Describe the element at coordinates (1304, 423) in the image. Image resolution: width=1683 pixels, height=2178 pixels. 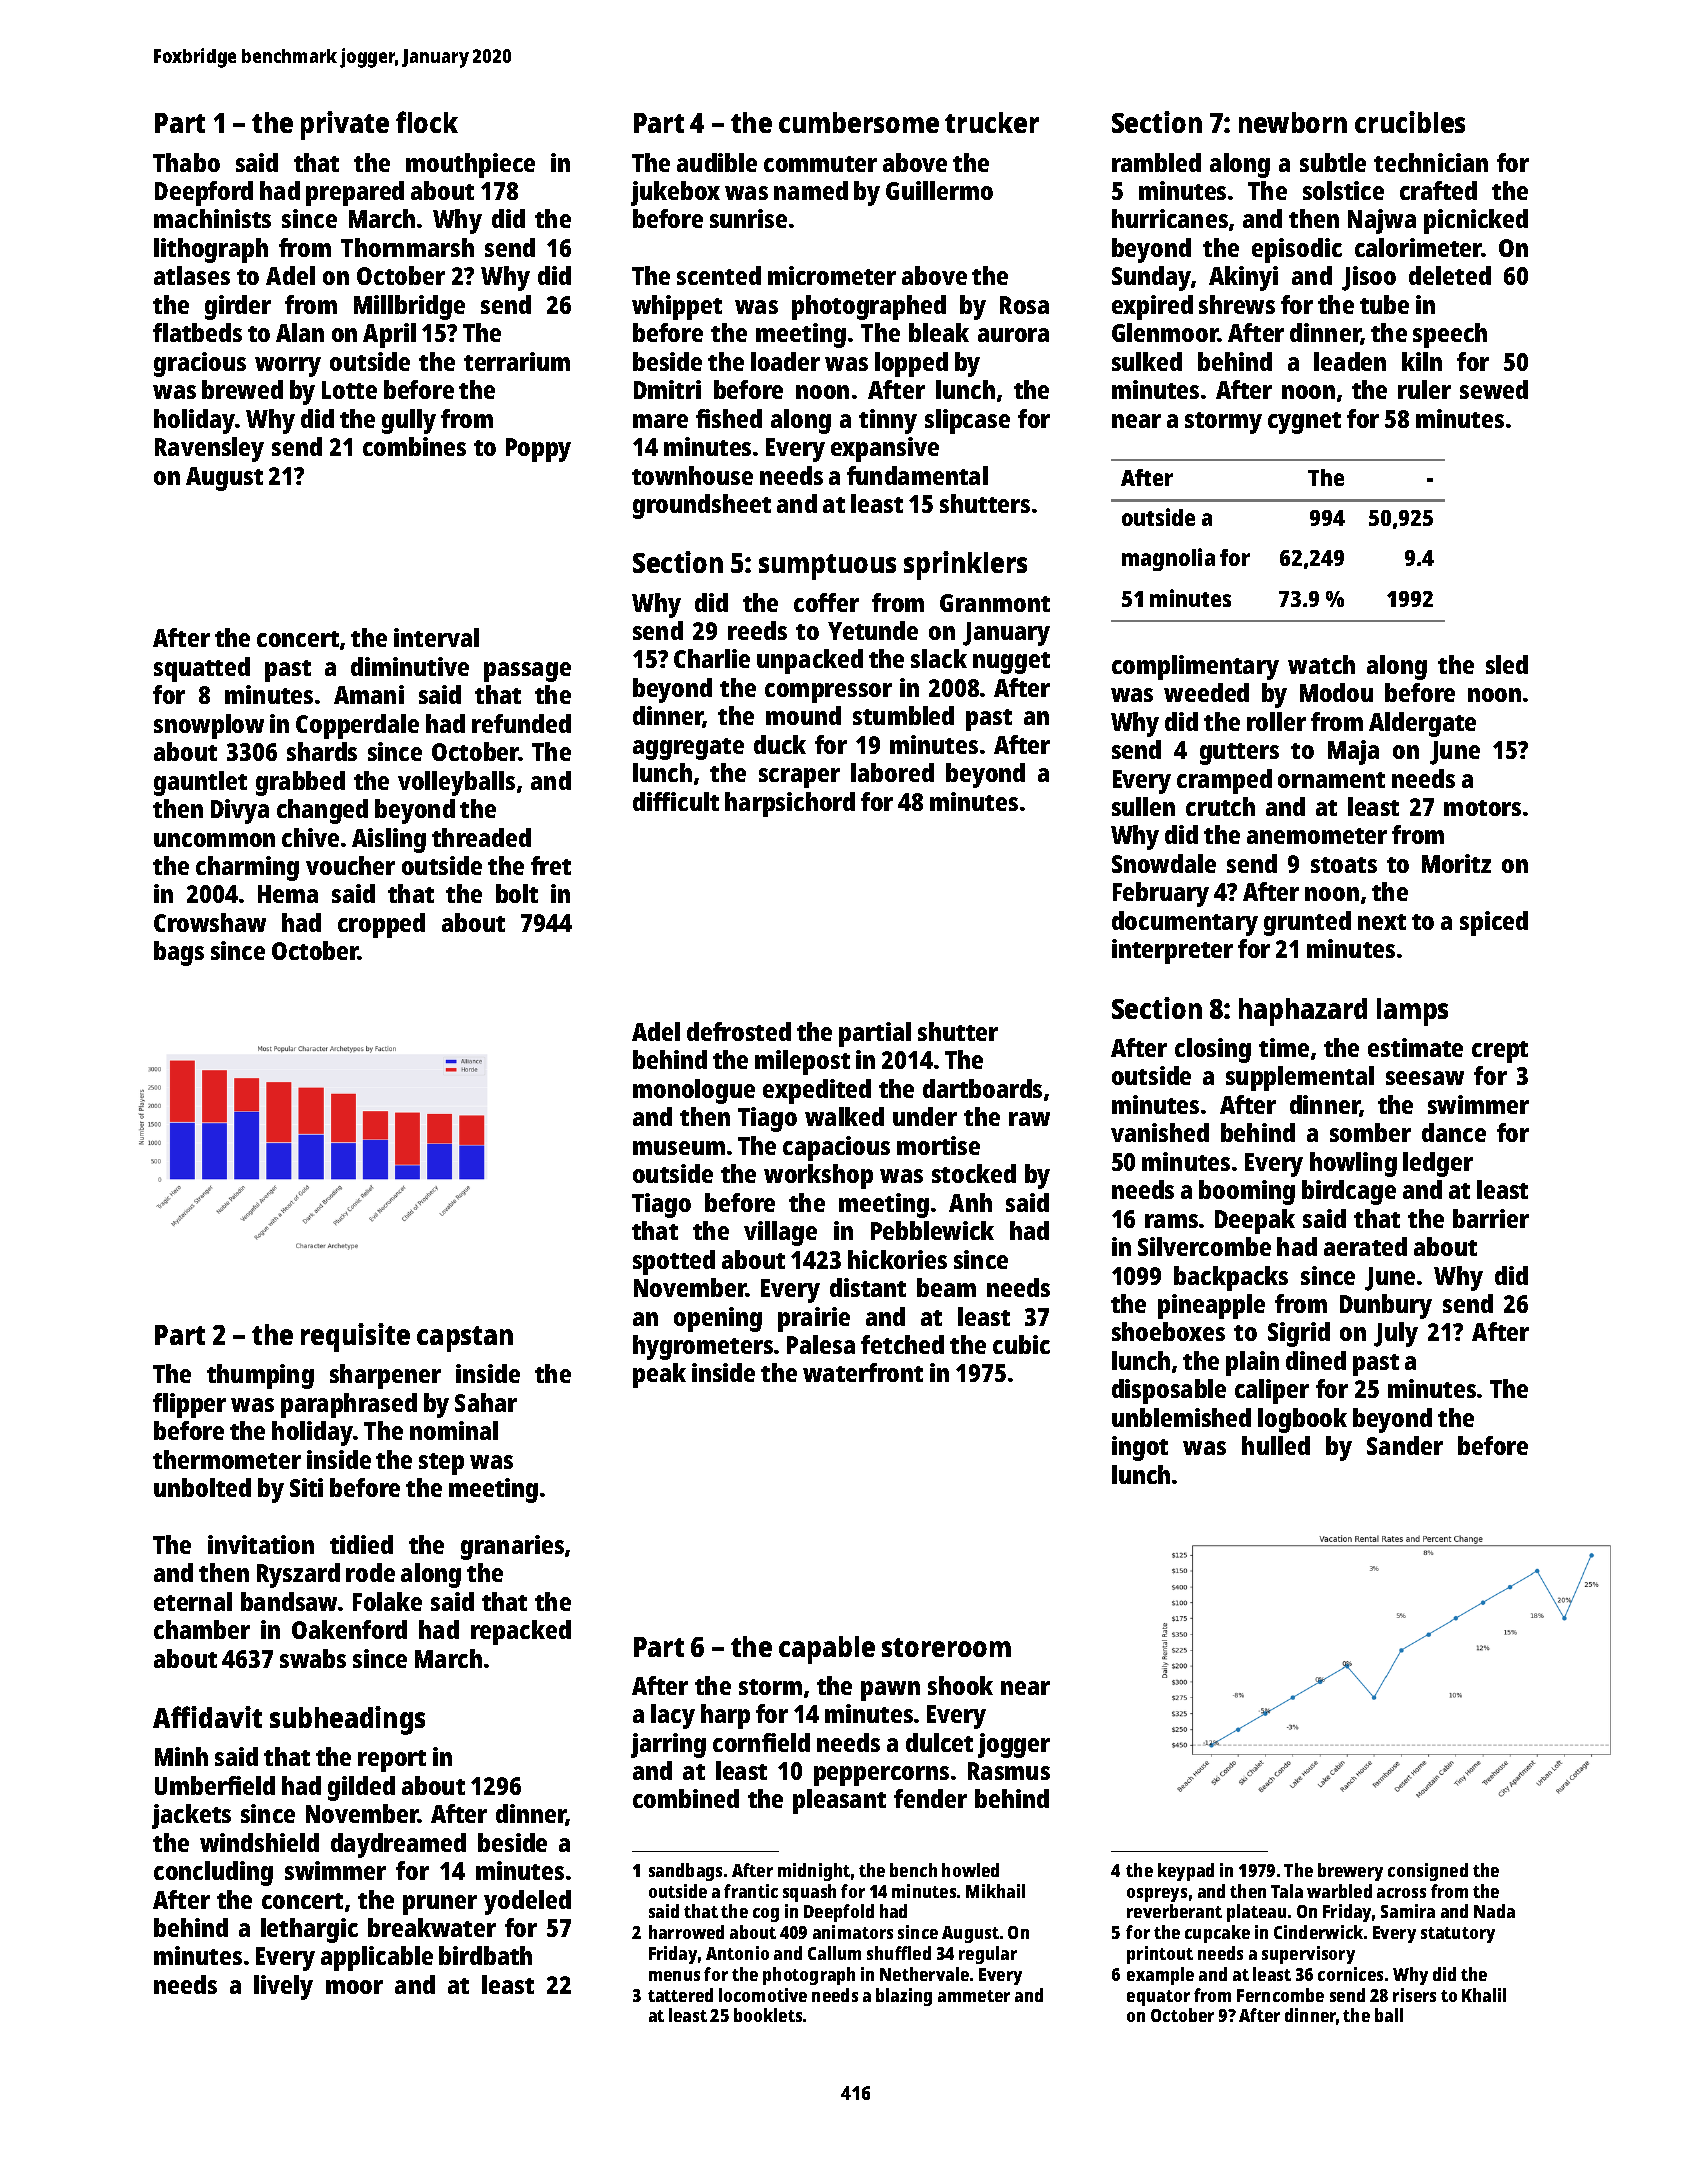
I see `cygnet` at that location.
